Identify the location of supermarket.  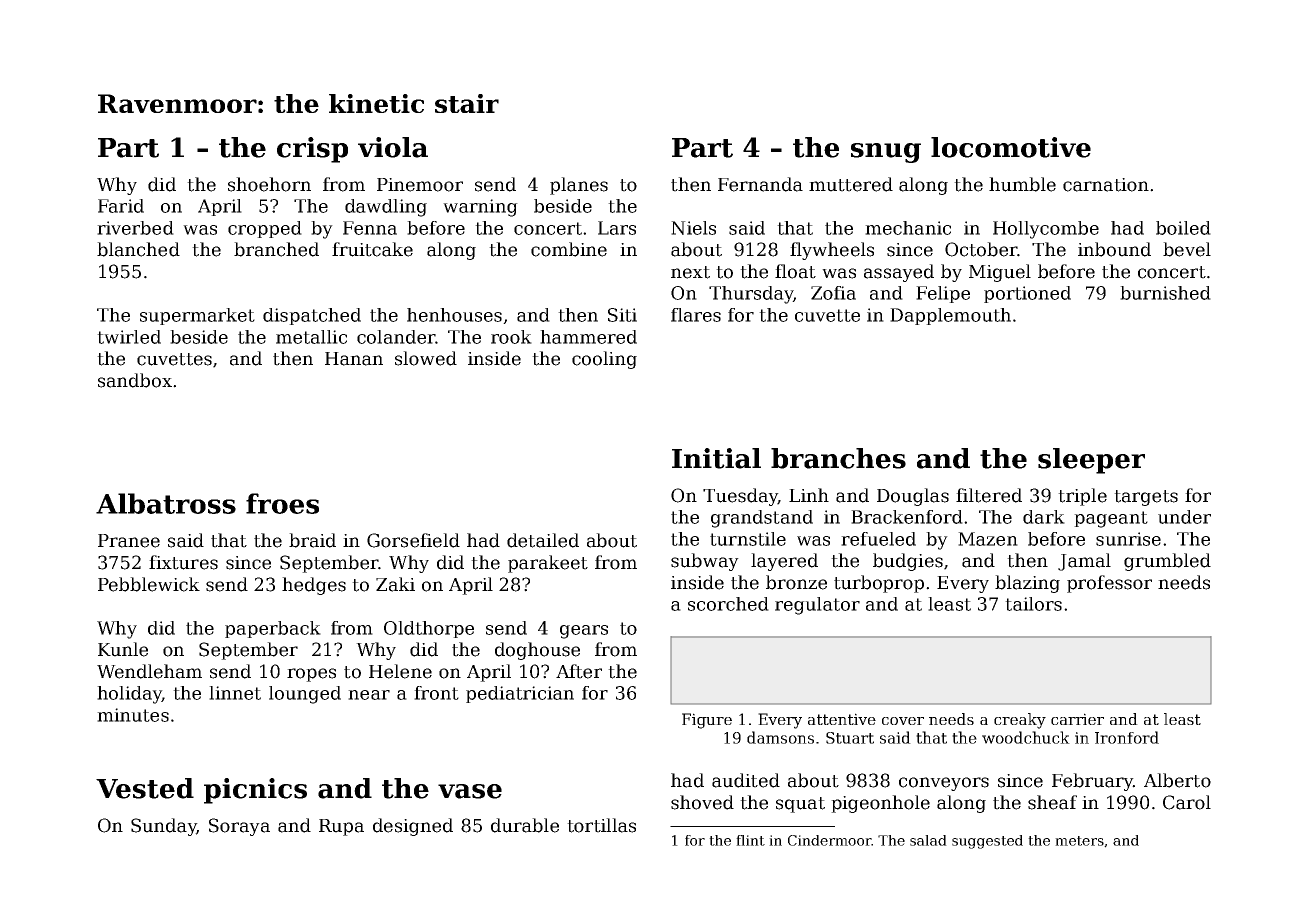
(197, 316).
